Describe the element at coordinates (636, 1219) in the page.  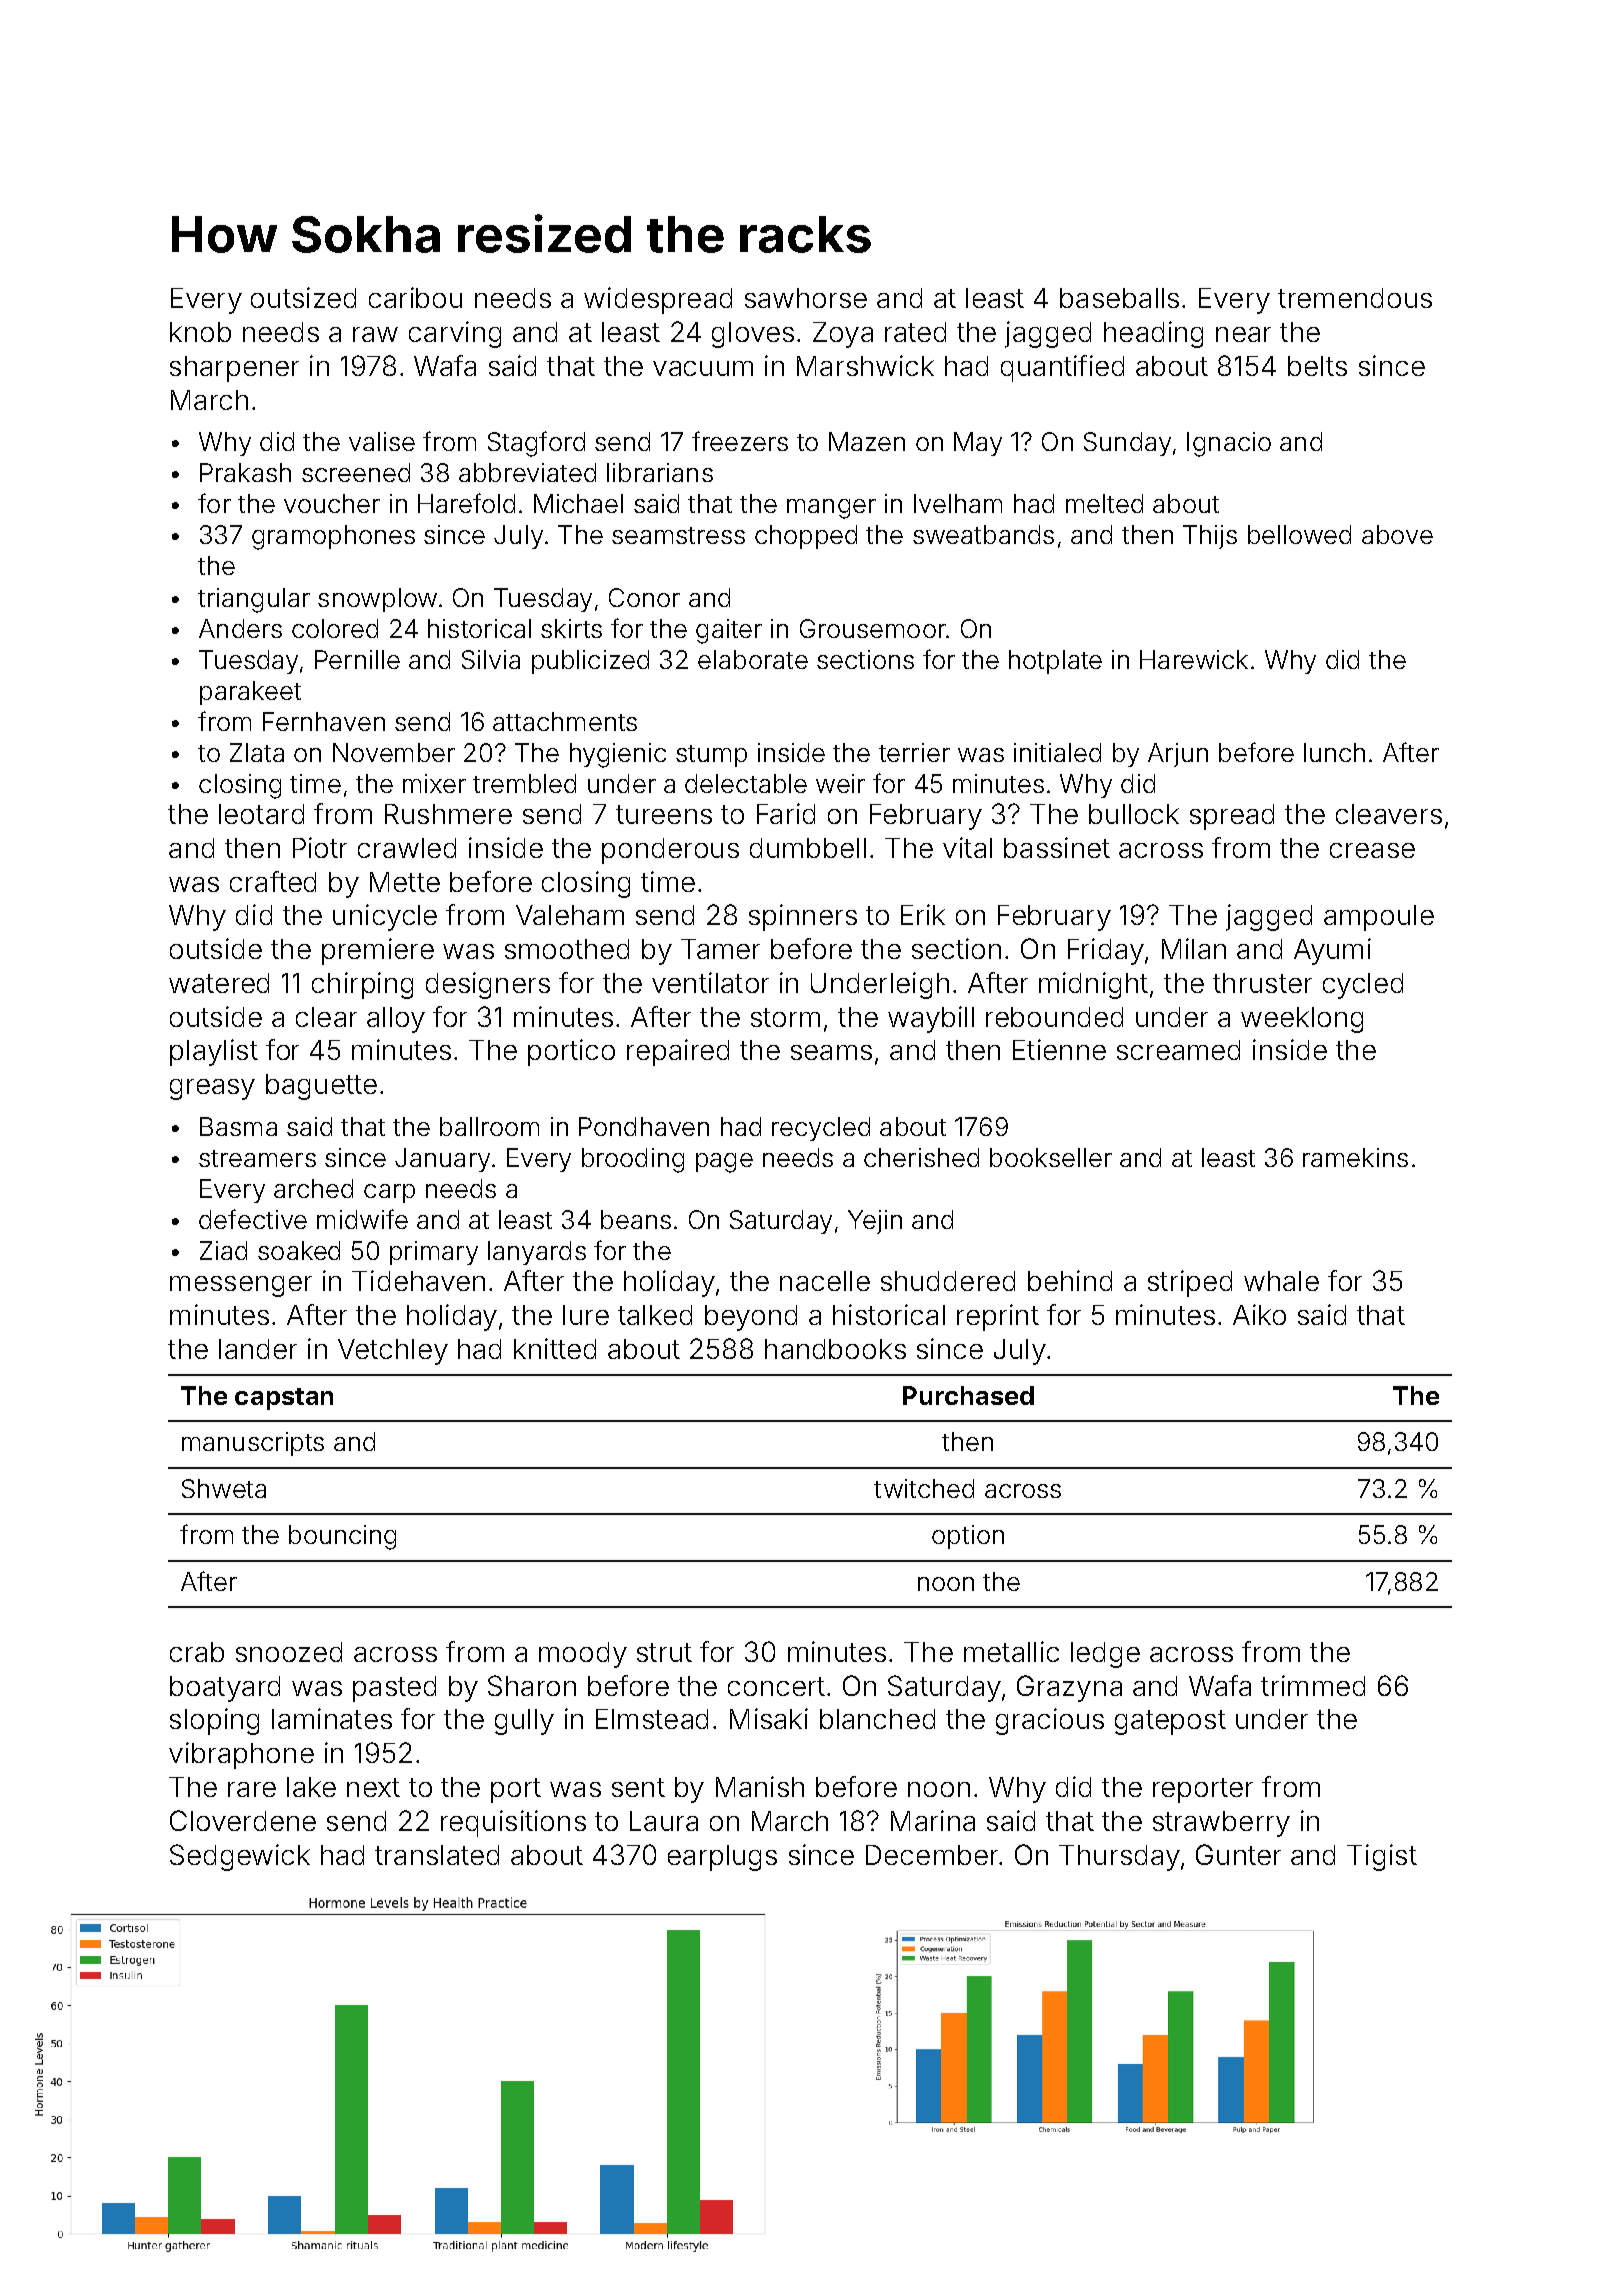
I see `beans` at that location.
